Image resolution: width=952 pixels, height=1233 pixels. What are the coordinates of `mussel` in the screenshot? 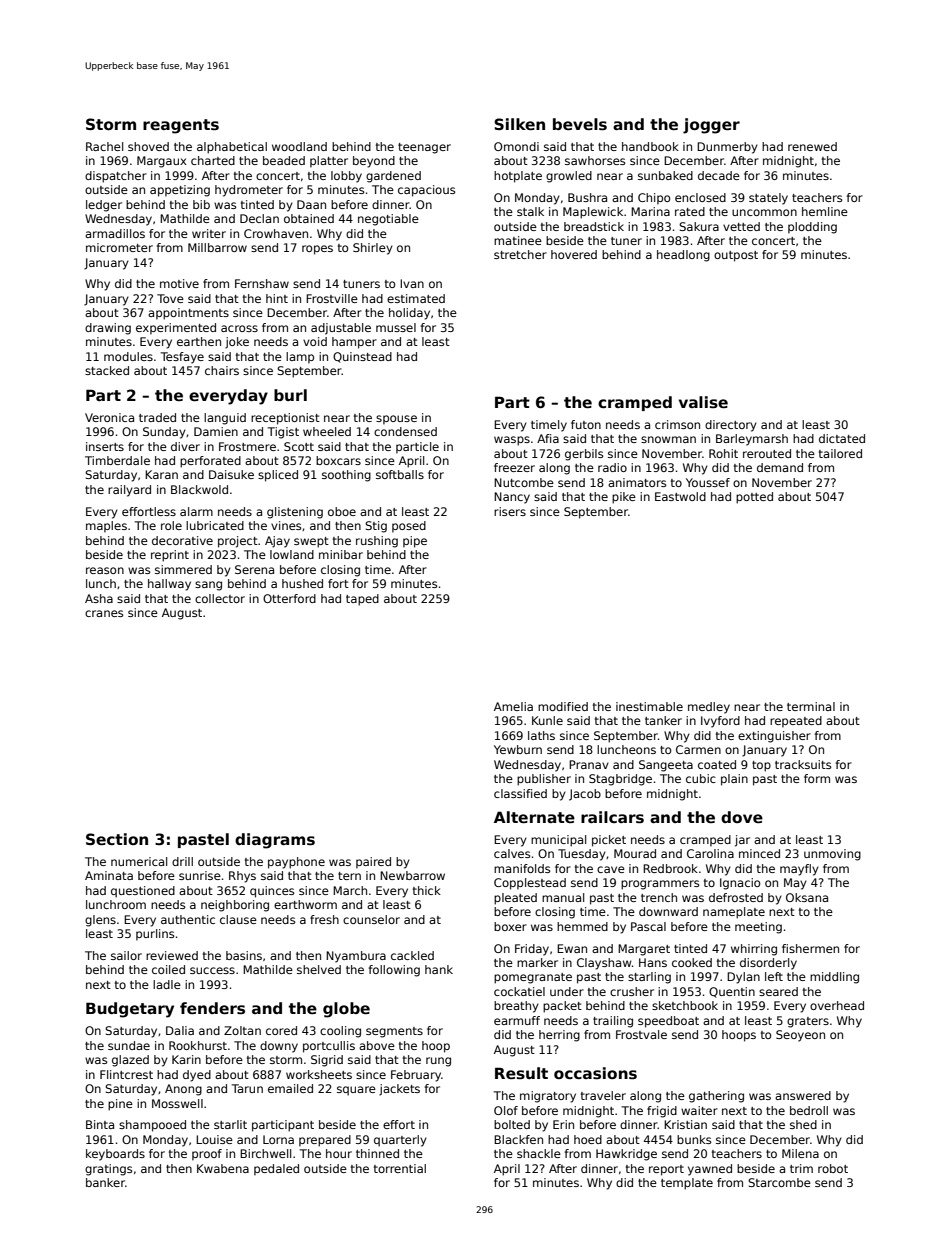 It's located at (396, 327).
